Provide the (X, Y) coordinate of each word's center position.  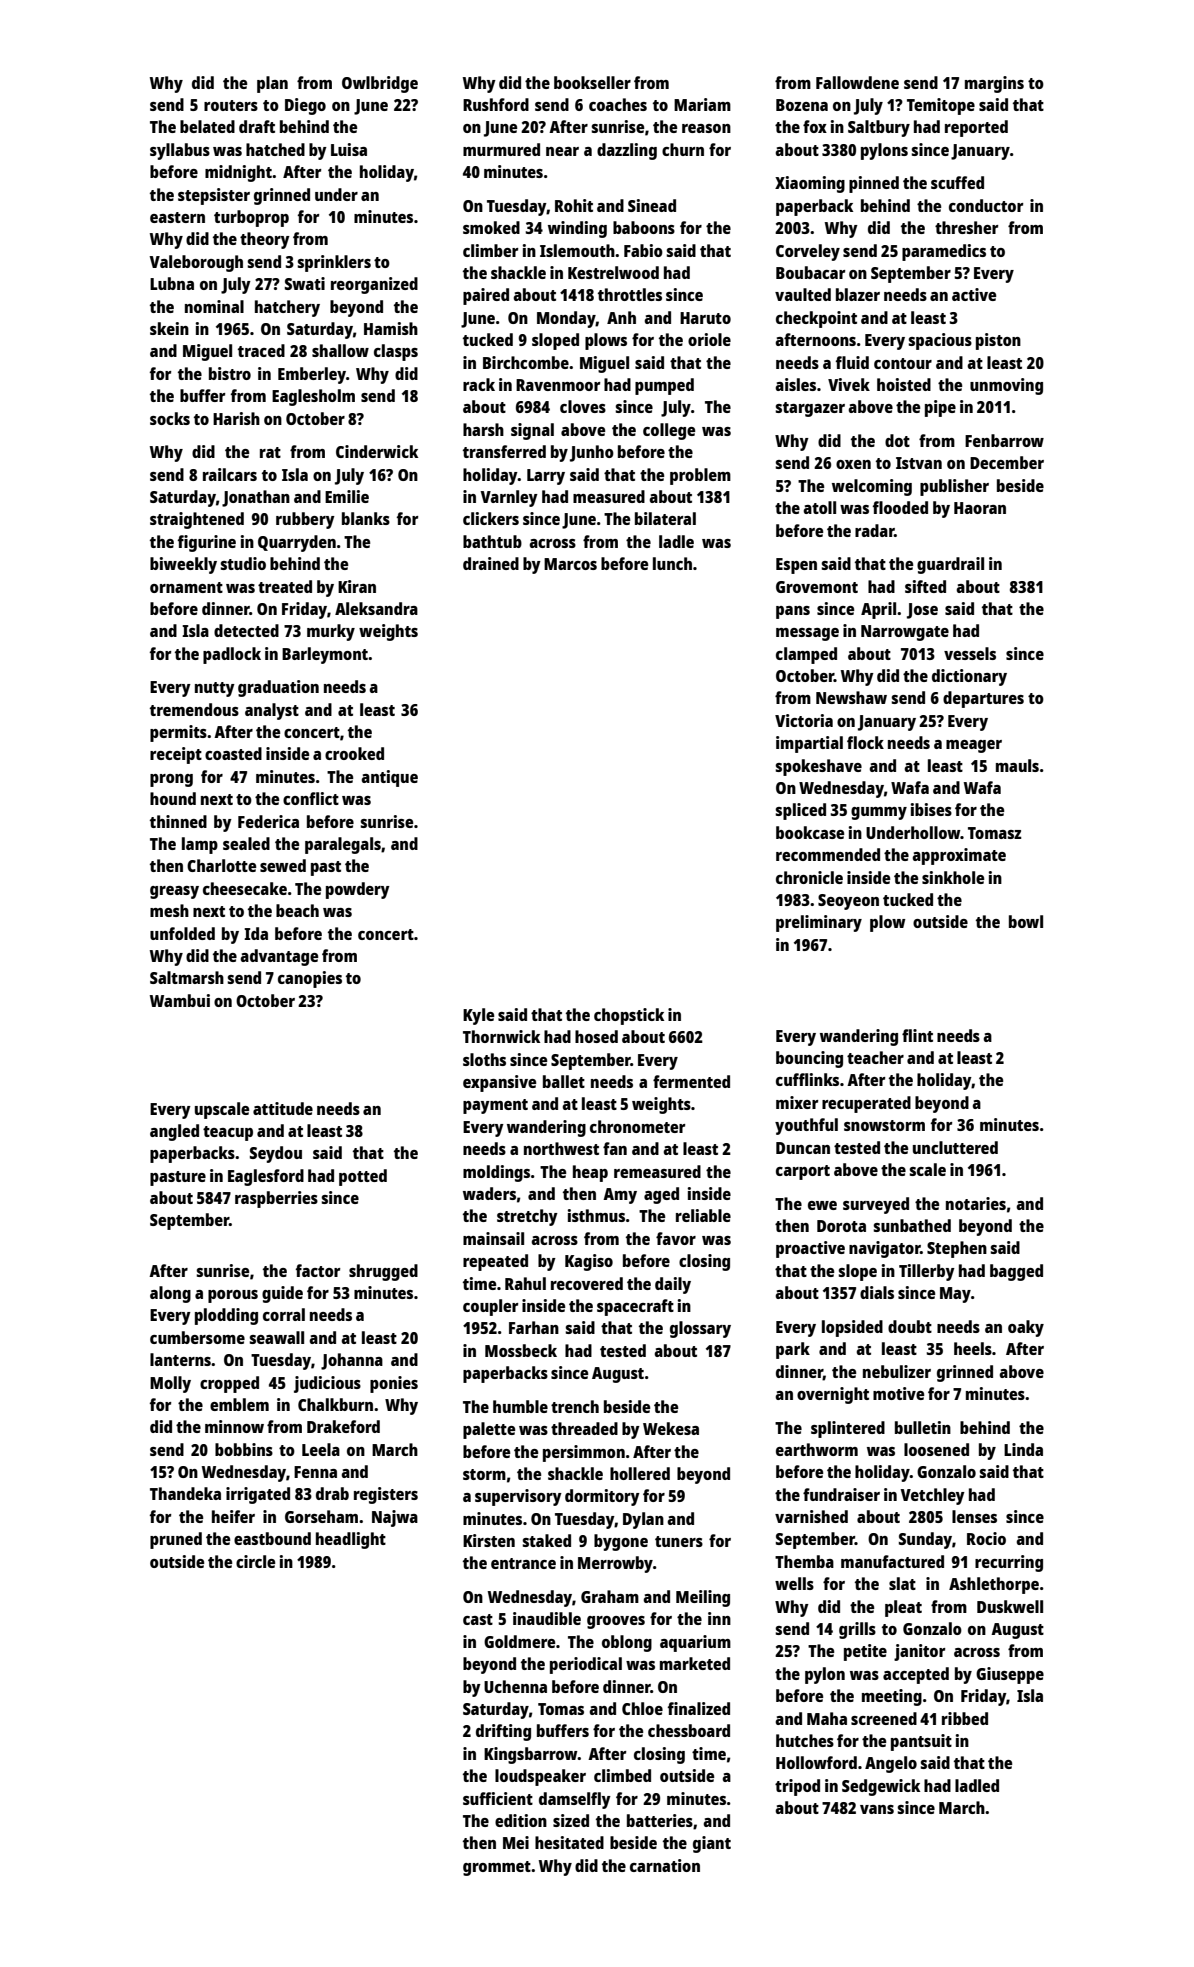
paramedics (944, 252)
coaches (618, 104)
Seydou (276, 1154)
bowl (1026, 921)
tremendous (194, 709)
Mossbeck (521, 1350)
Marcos (570, 564)
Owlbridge (380, 84)
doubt (910, 1326)
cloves (583, 406)
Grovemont (817, 587)
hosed (596, 1036)
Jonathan (256, 498)
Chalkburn (335, 1404)
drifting (503, 1732)
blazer (858, 294)
